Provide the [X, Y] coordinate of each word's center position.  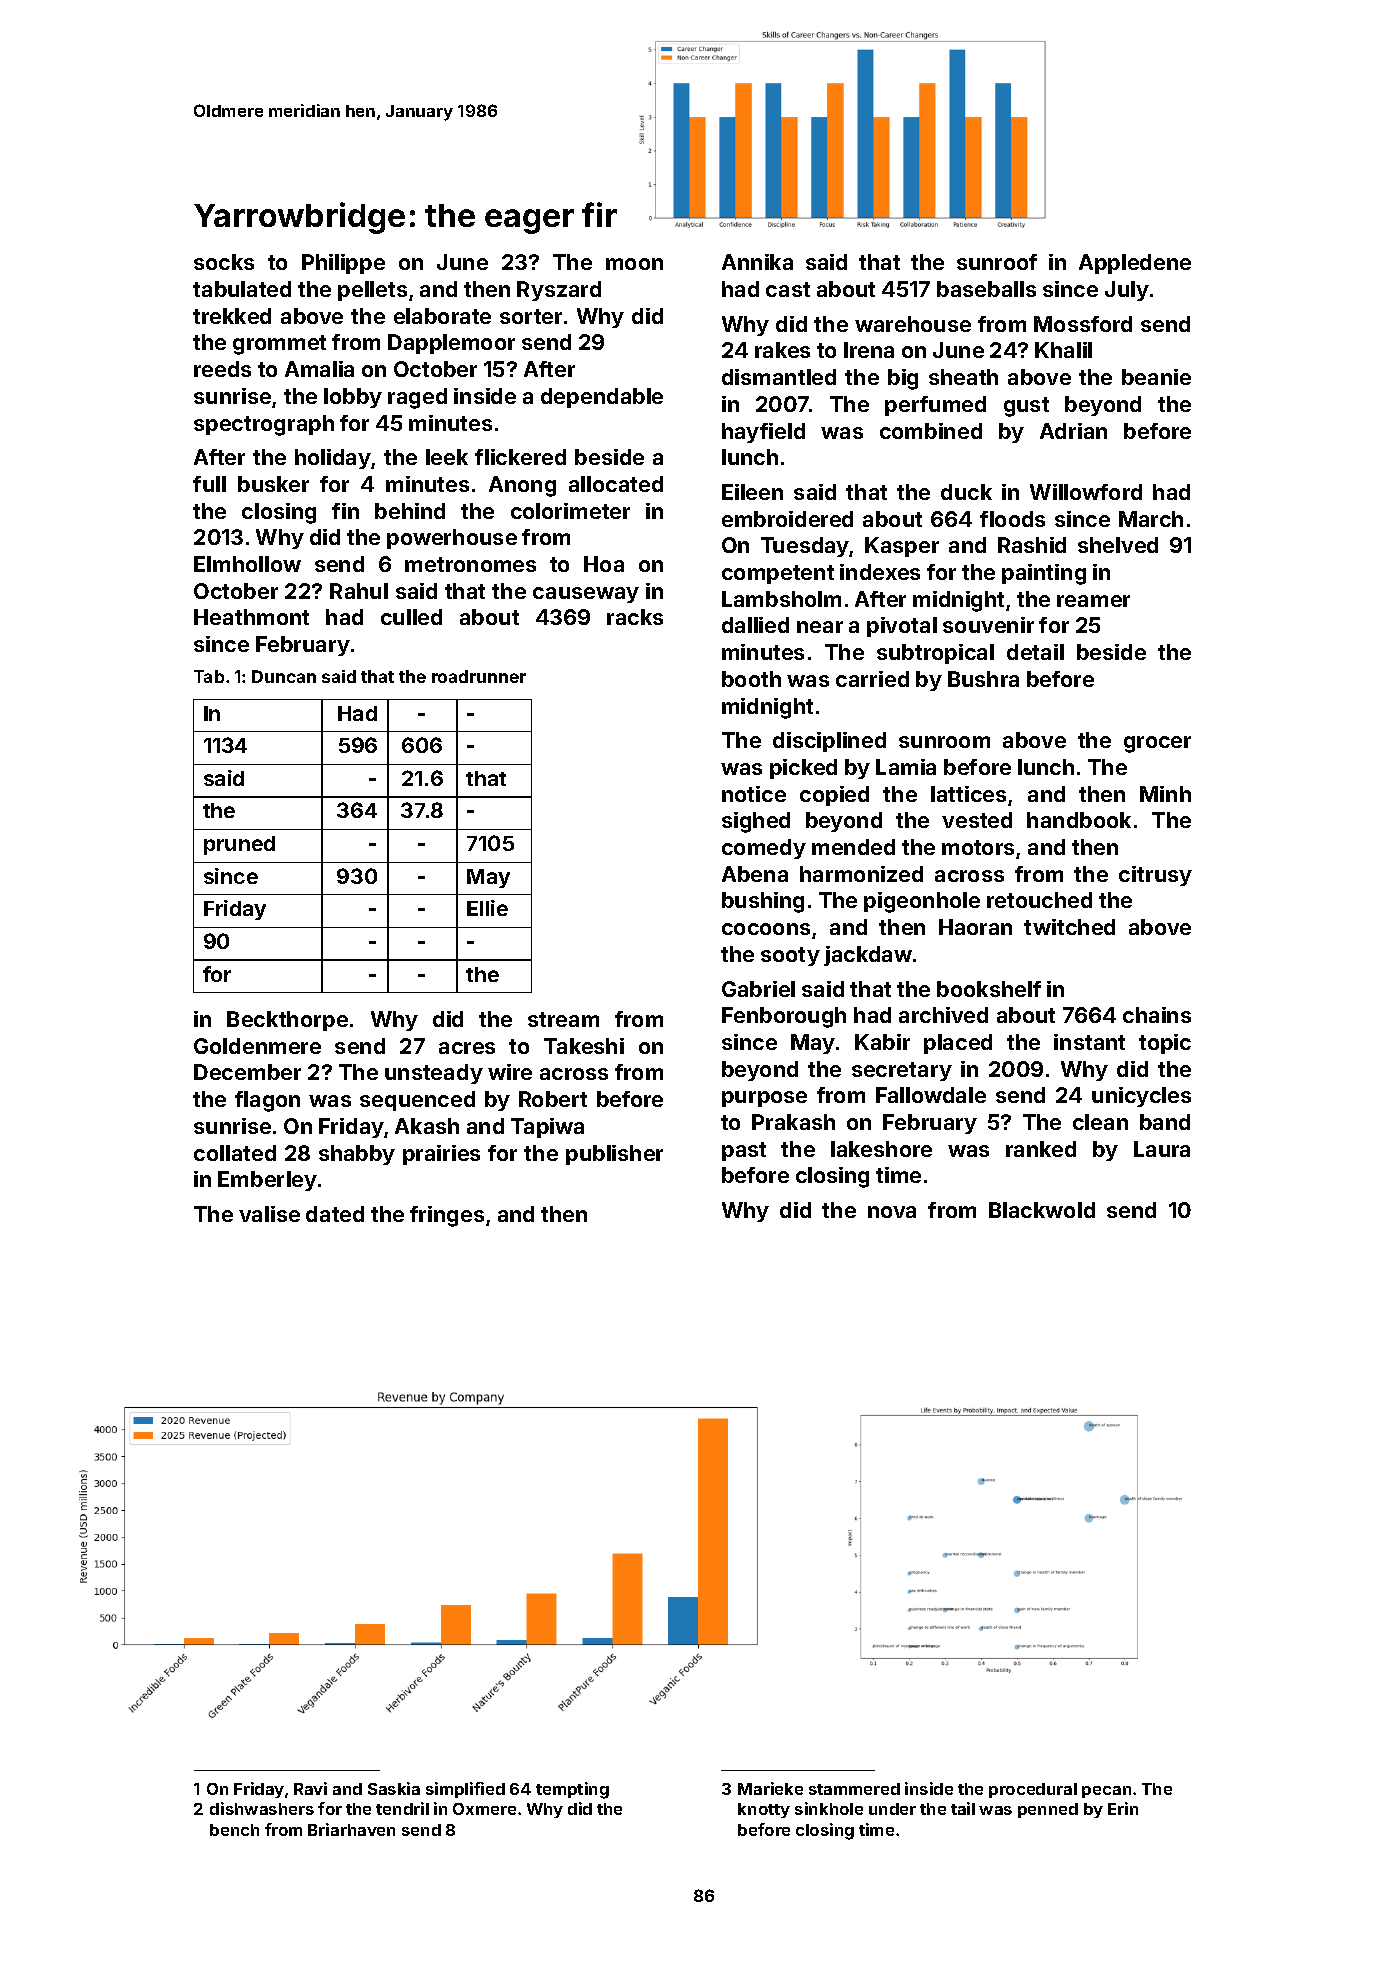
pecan [1106, 1792]
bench [234, 1830]
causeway [586, 595]
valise [269, 1214]
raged [417, 398]
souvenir [988, 625]
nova [892, 1212]
